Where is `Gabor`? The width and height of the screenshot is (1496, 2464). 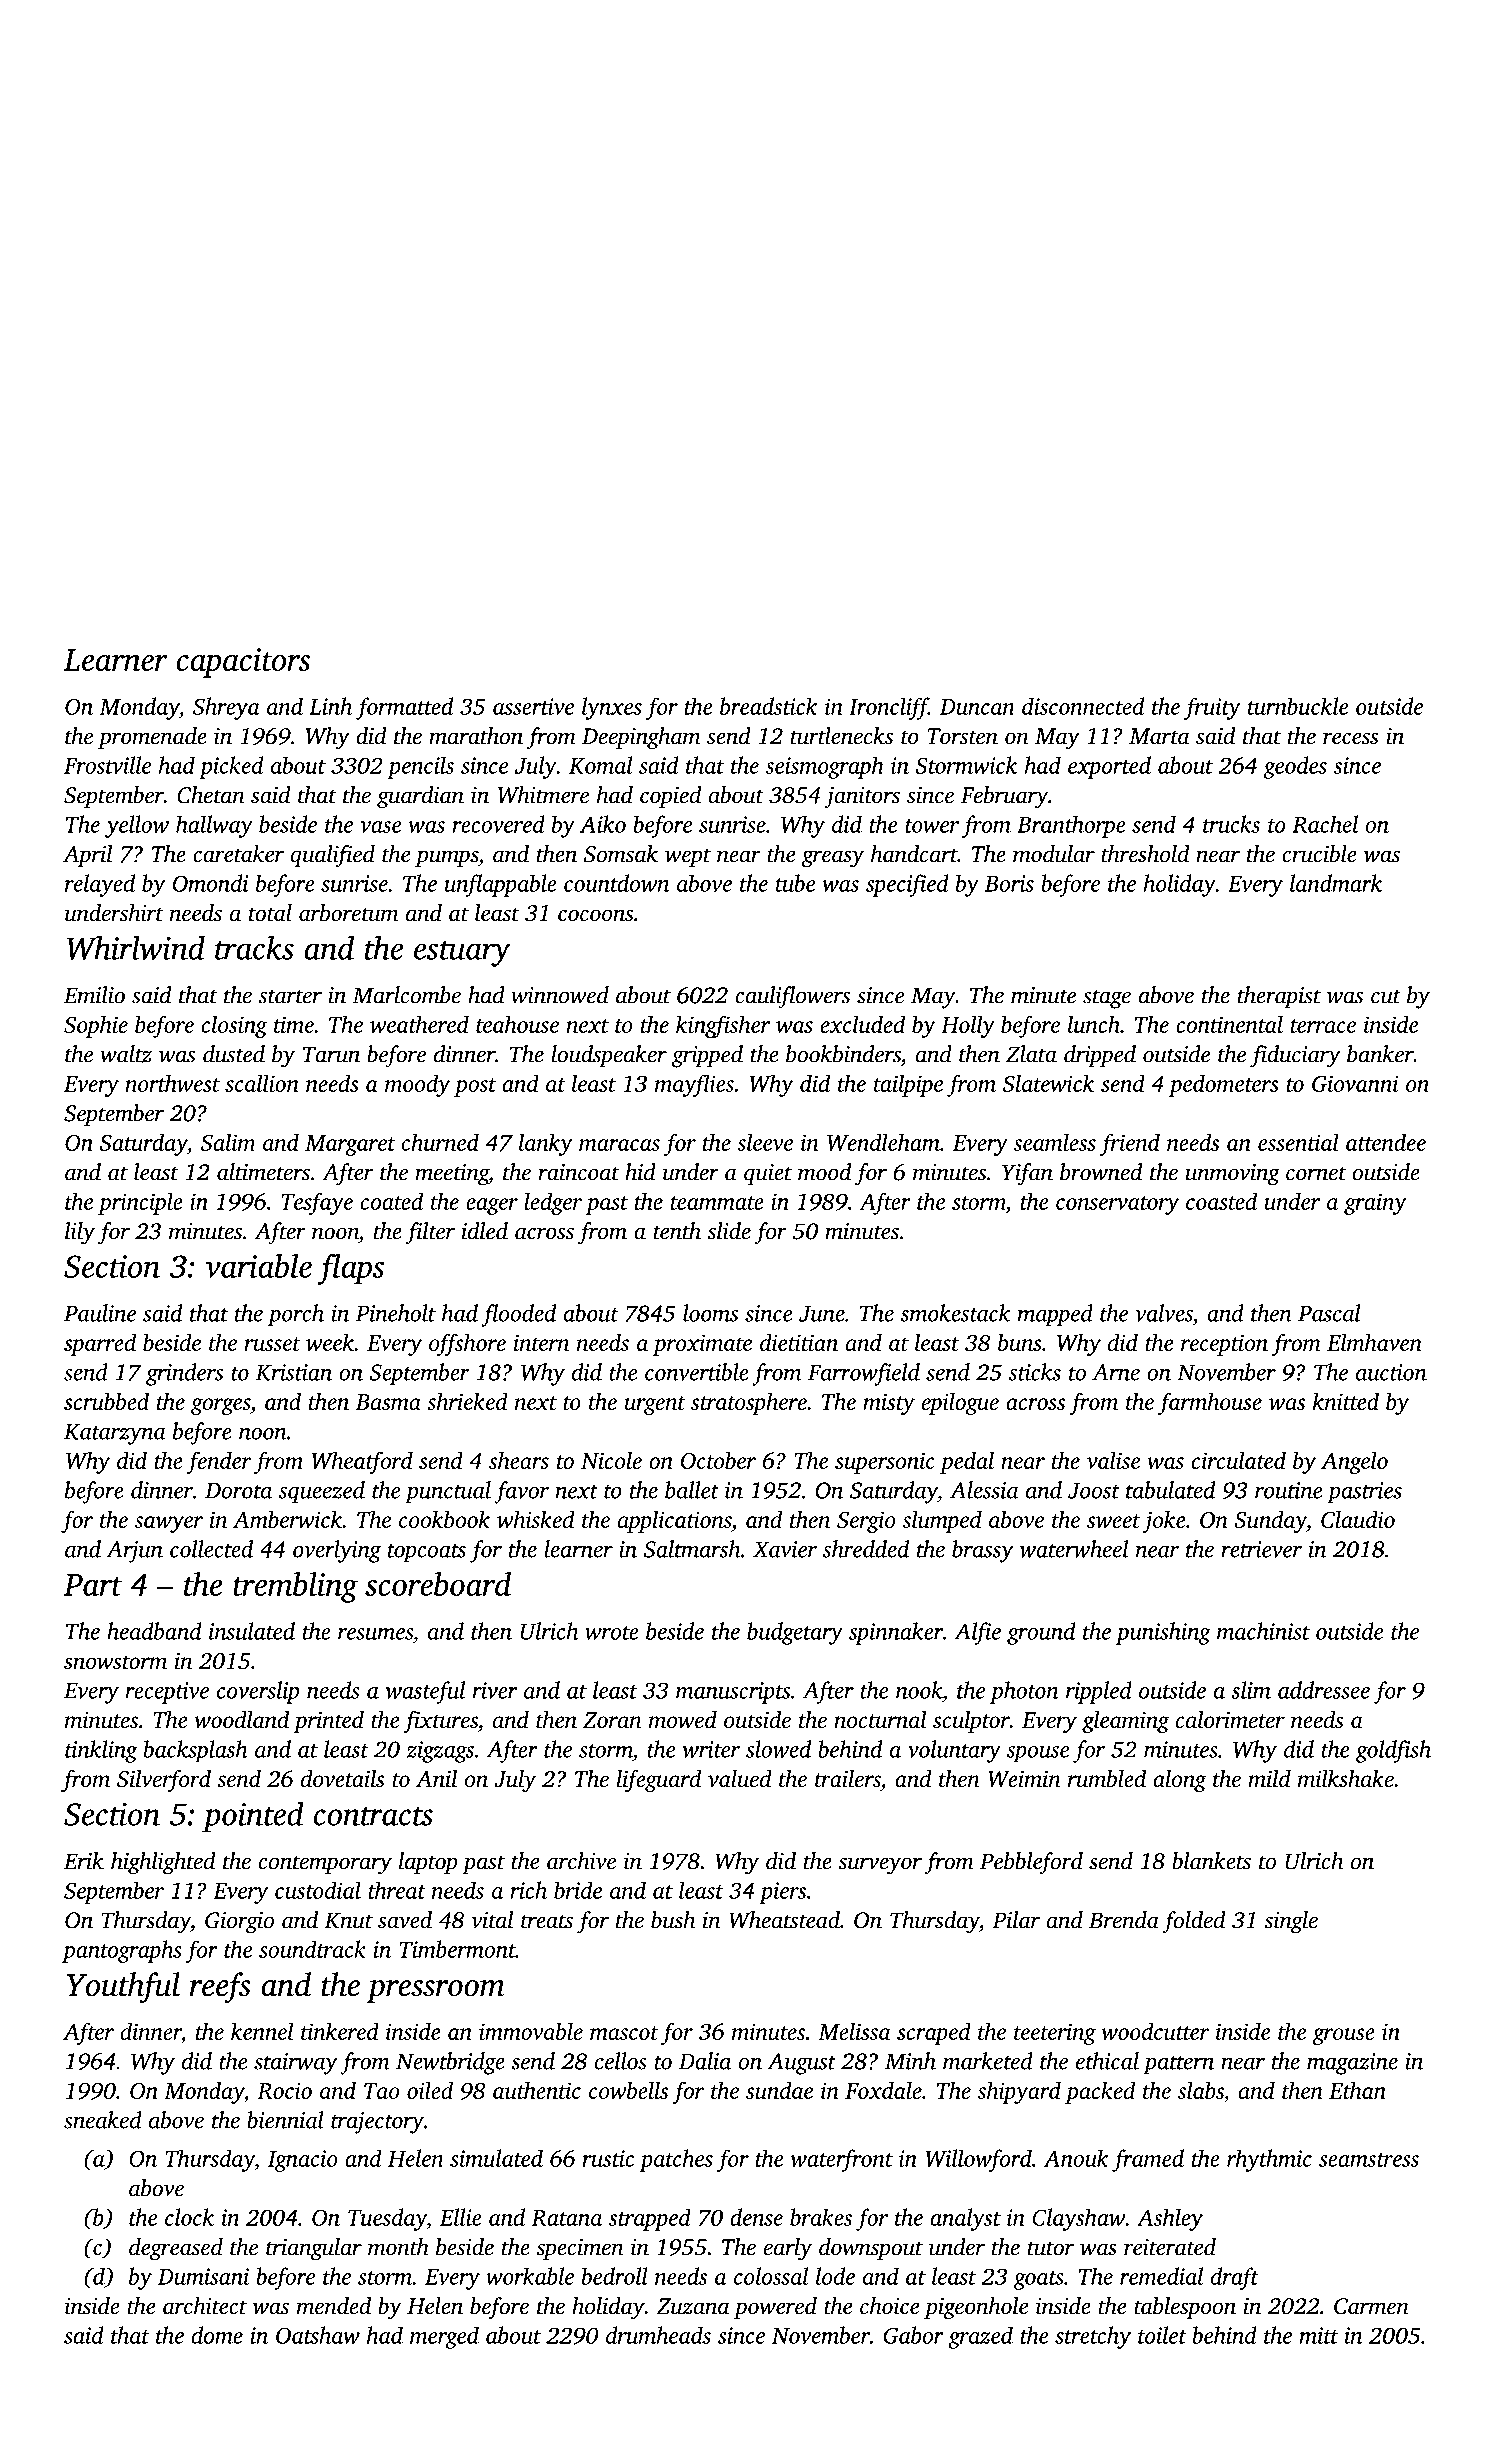
Gabor is located at coordinates (913, 2335).
